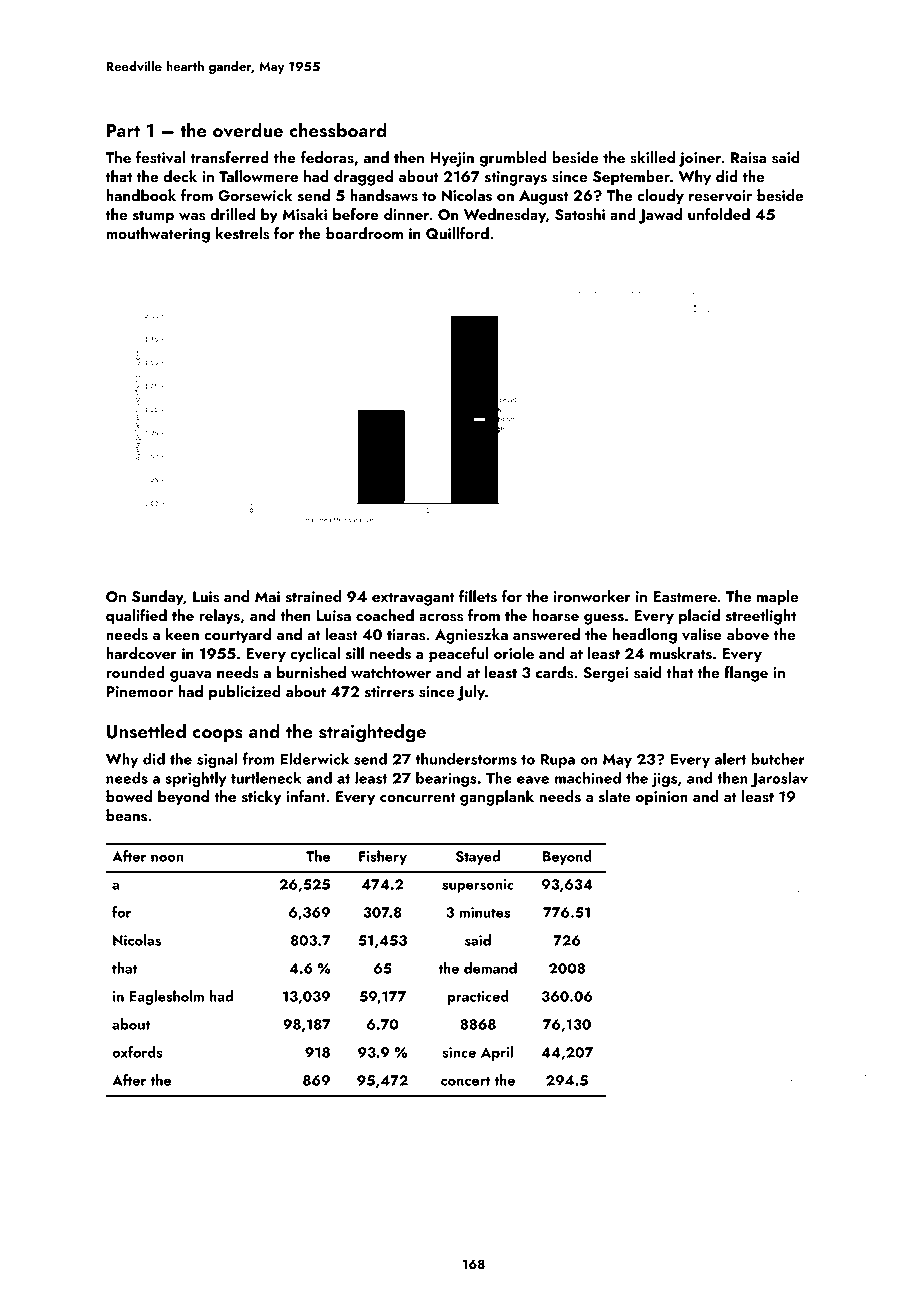 The image size is (924, 1308). I want to click on skilled, so click(652, 157).
